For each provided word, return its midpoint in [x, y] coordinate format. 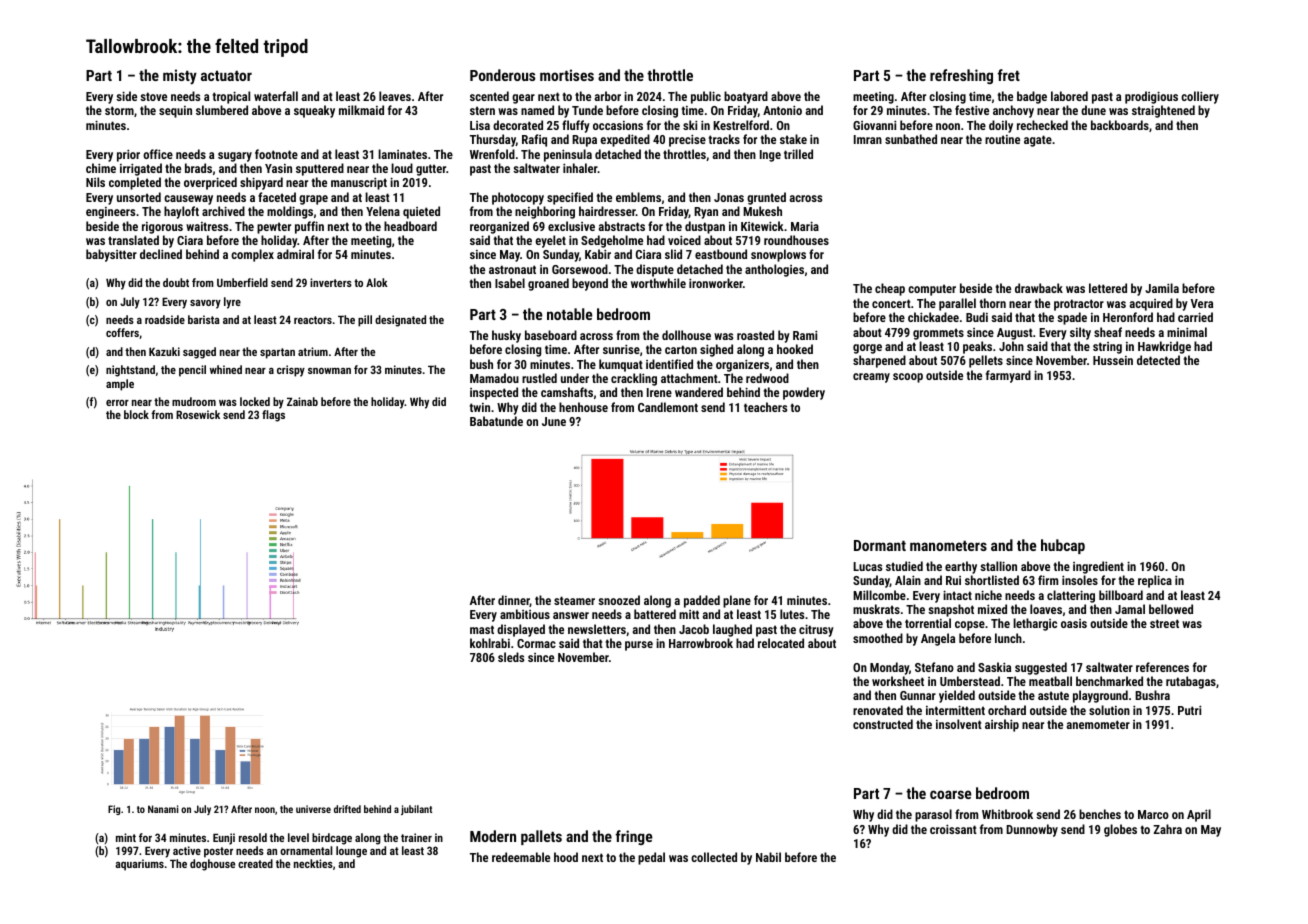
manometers [948, 546]
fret [1009, 75]
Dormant [880, 545]
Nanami [163, 809]
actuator [226, 76]
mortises [567, 75]
